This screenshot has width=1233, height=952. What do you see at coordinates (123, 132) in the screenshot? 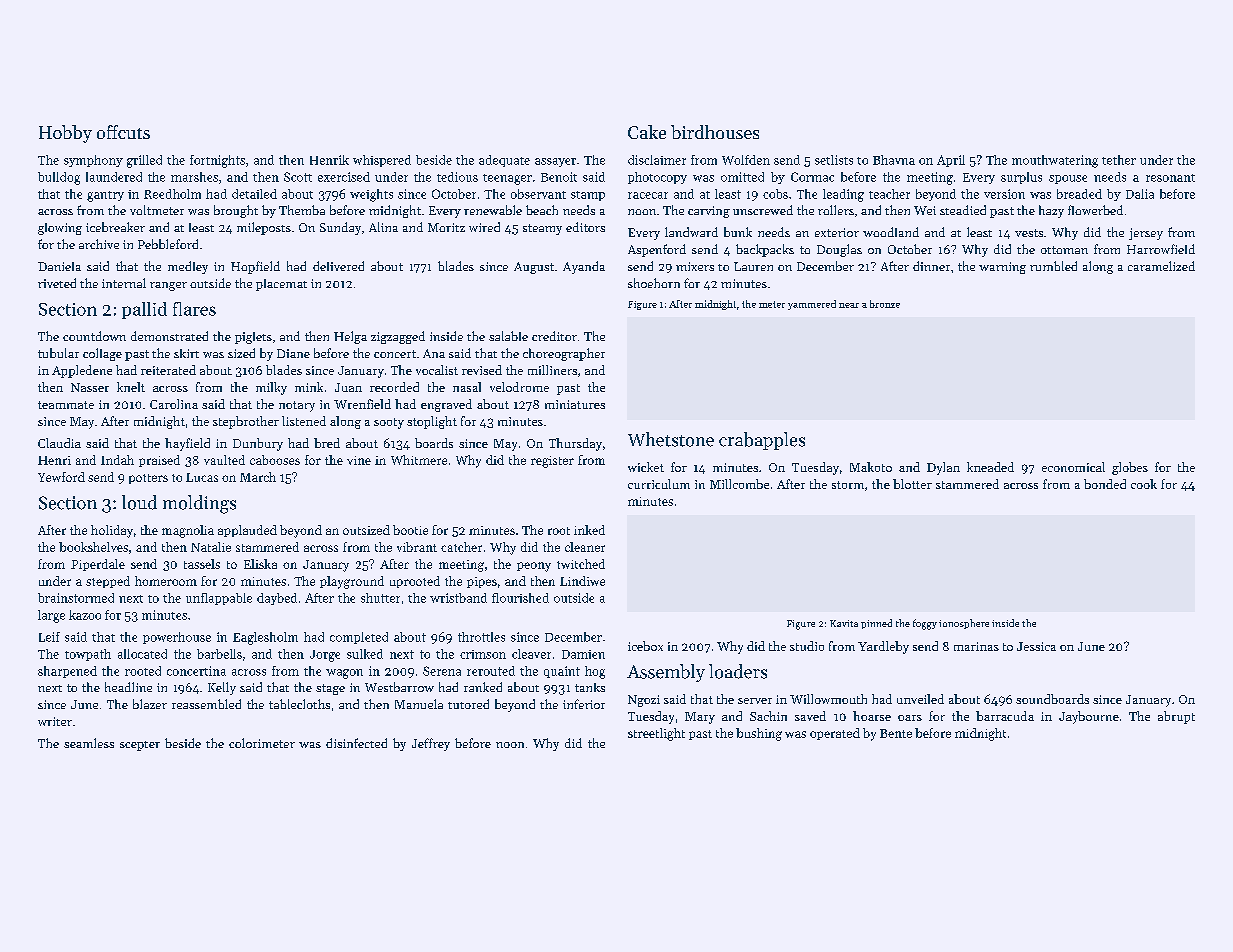
I see `offcuts` at bounding box center [123, 132].
